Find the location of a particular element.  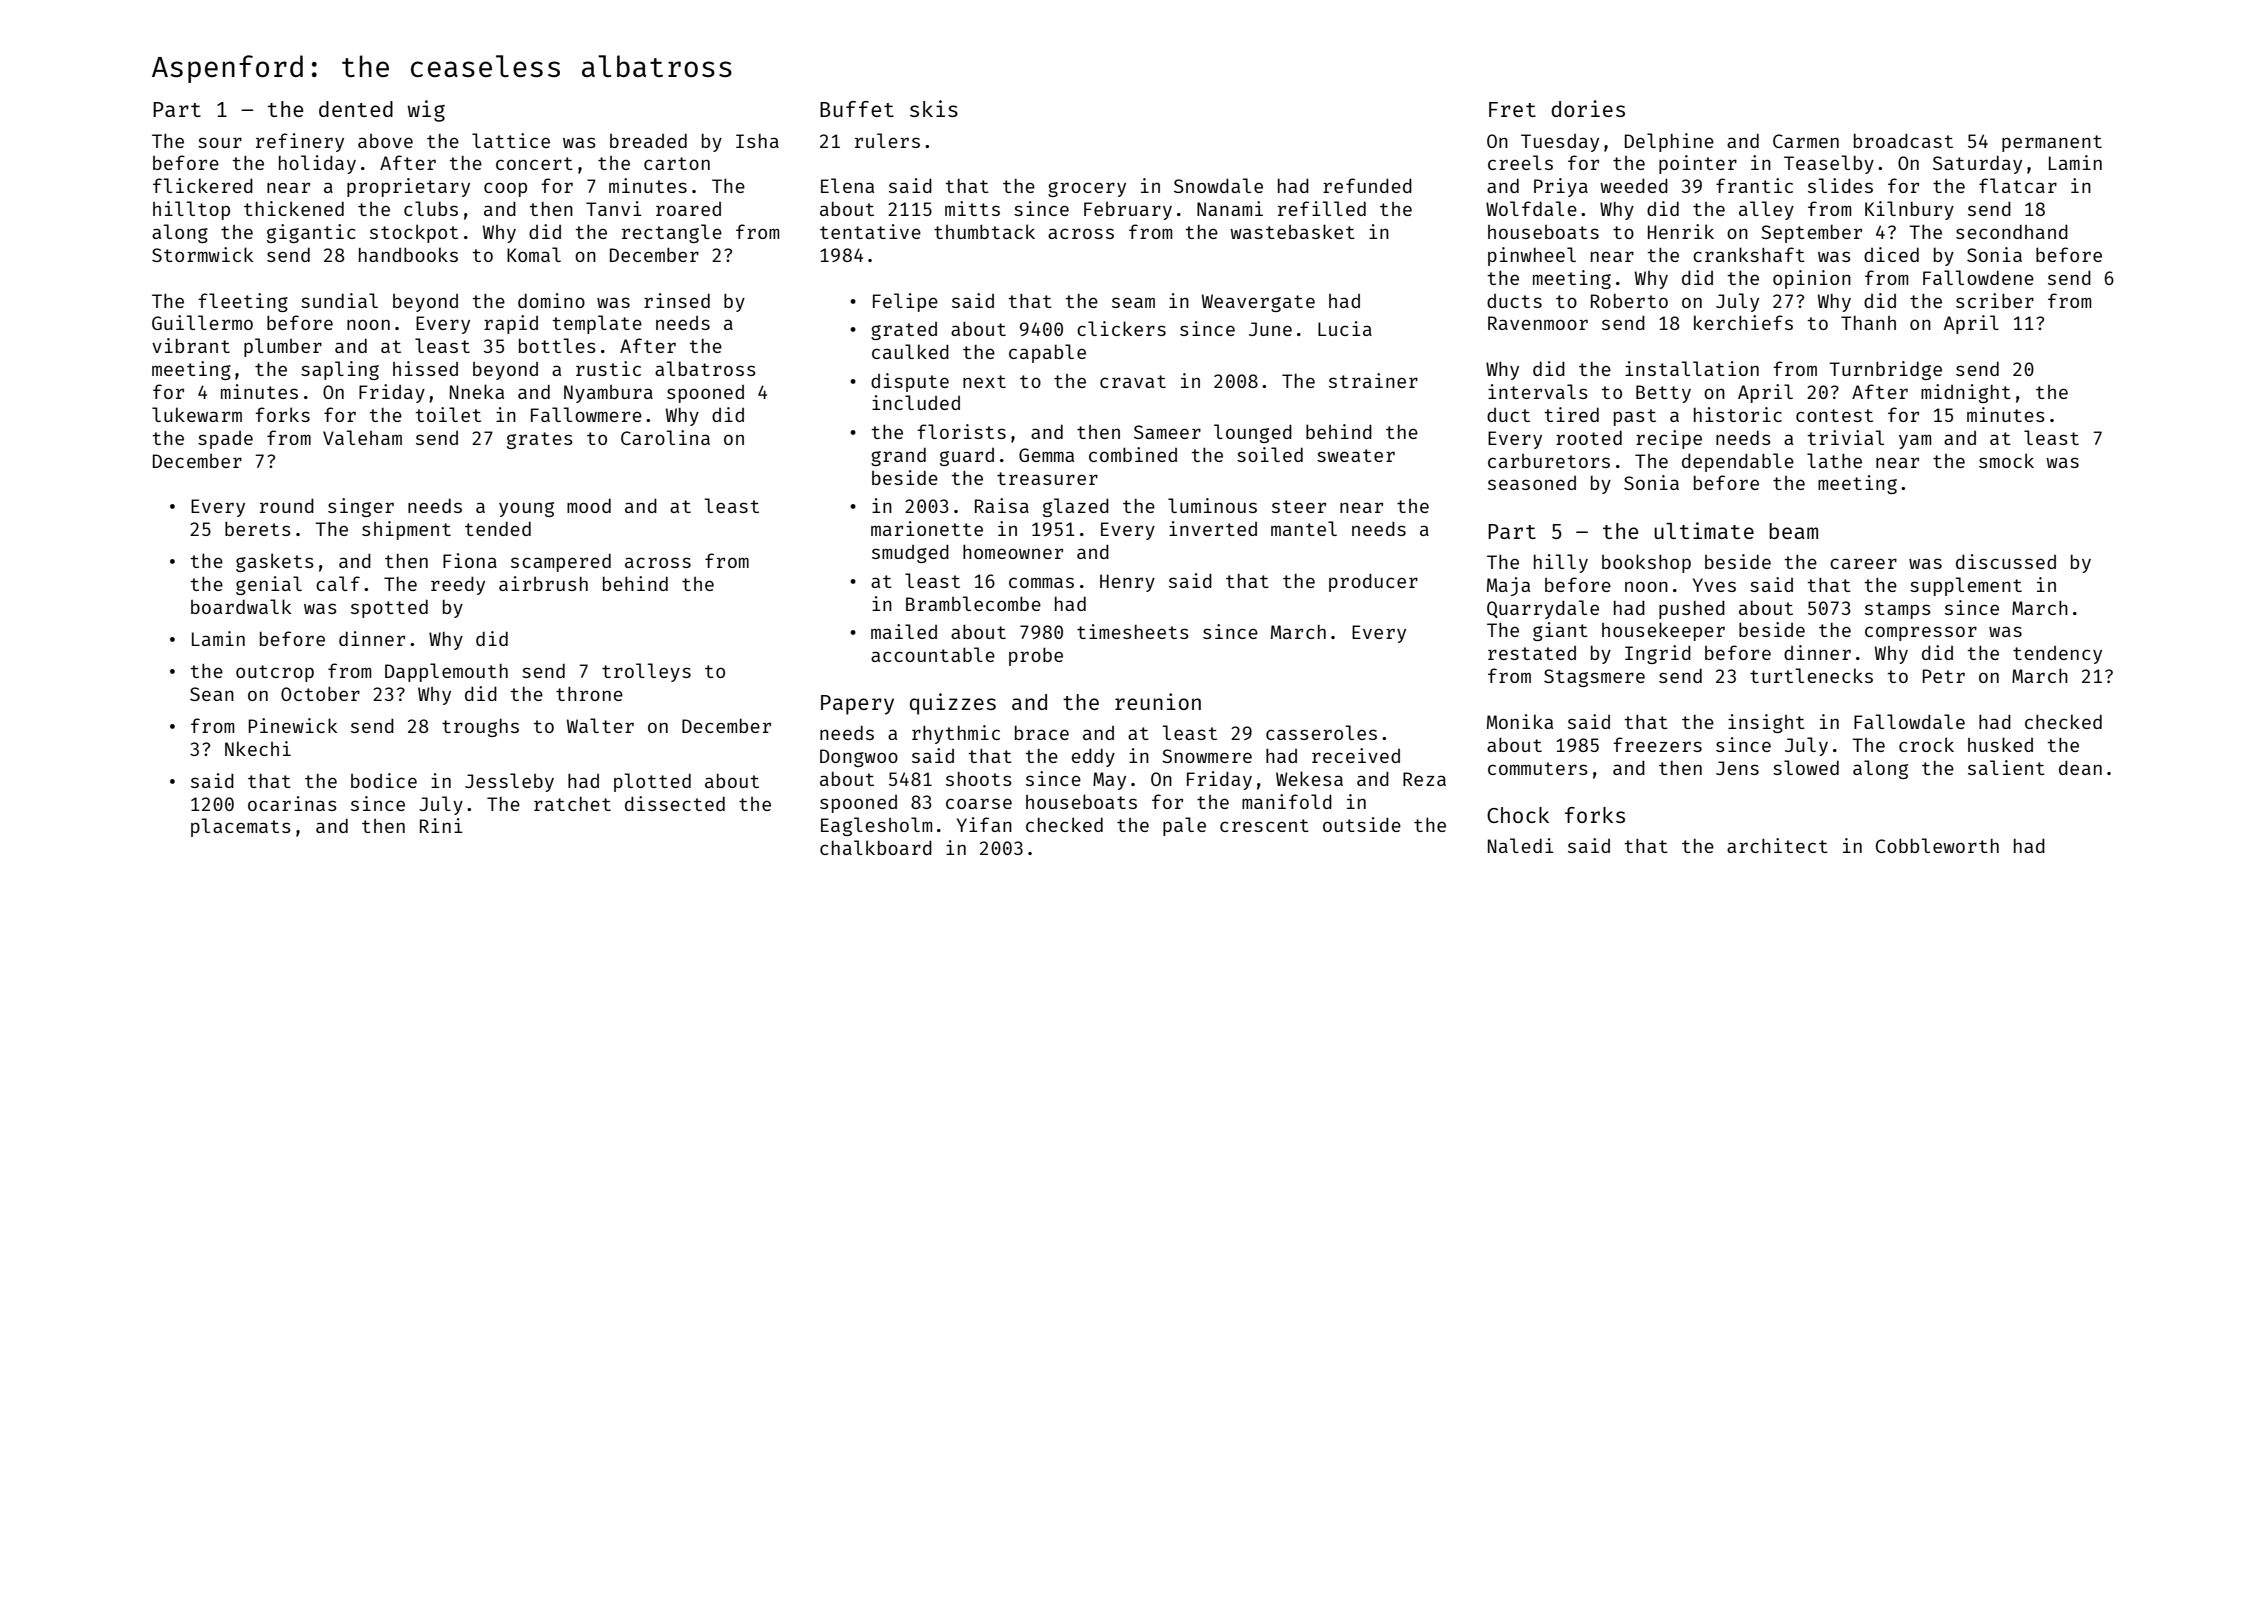

placemats is located at coordinates (241, 827).
